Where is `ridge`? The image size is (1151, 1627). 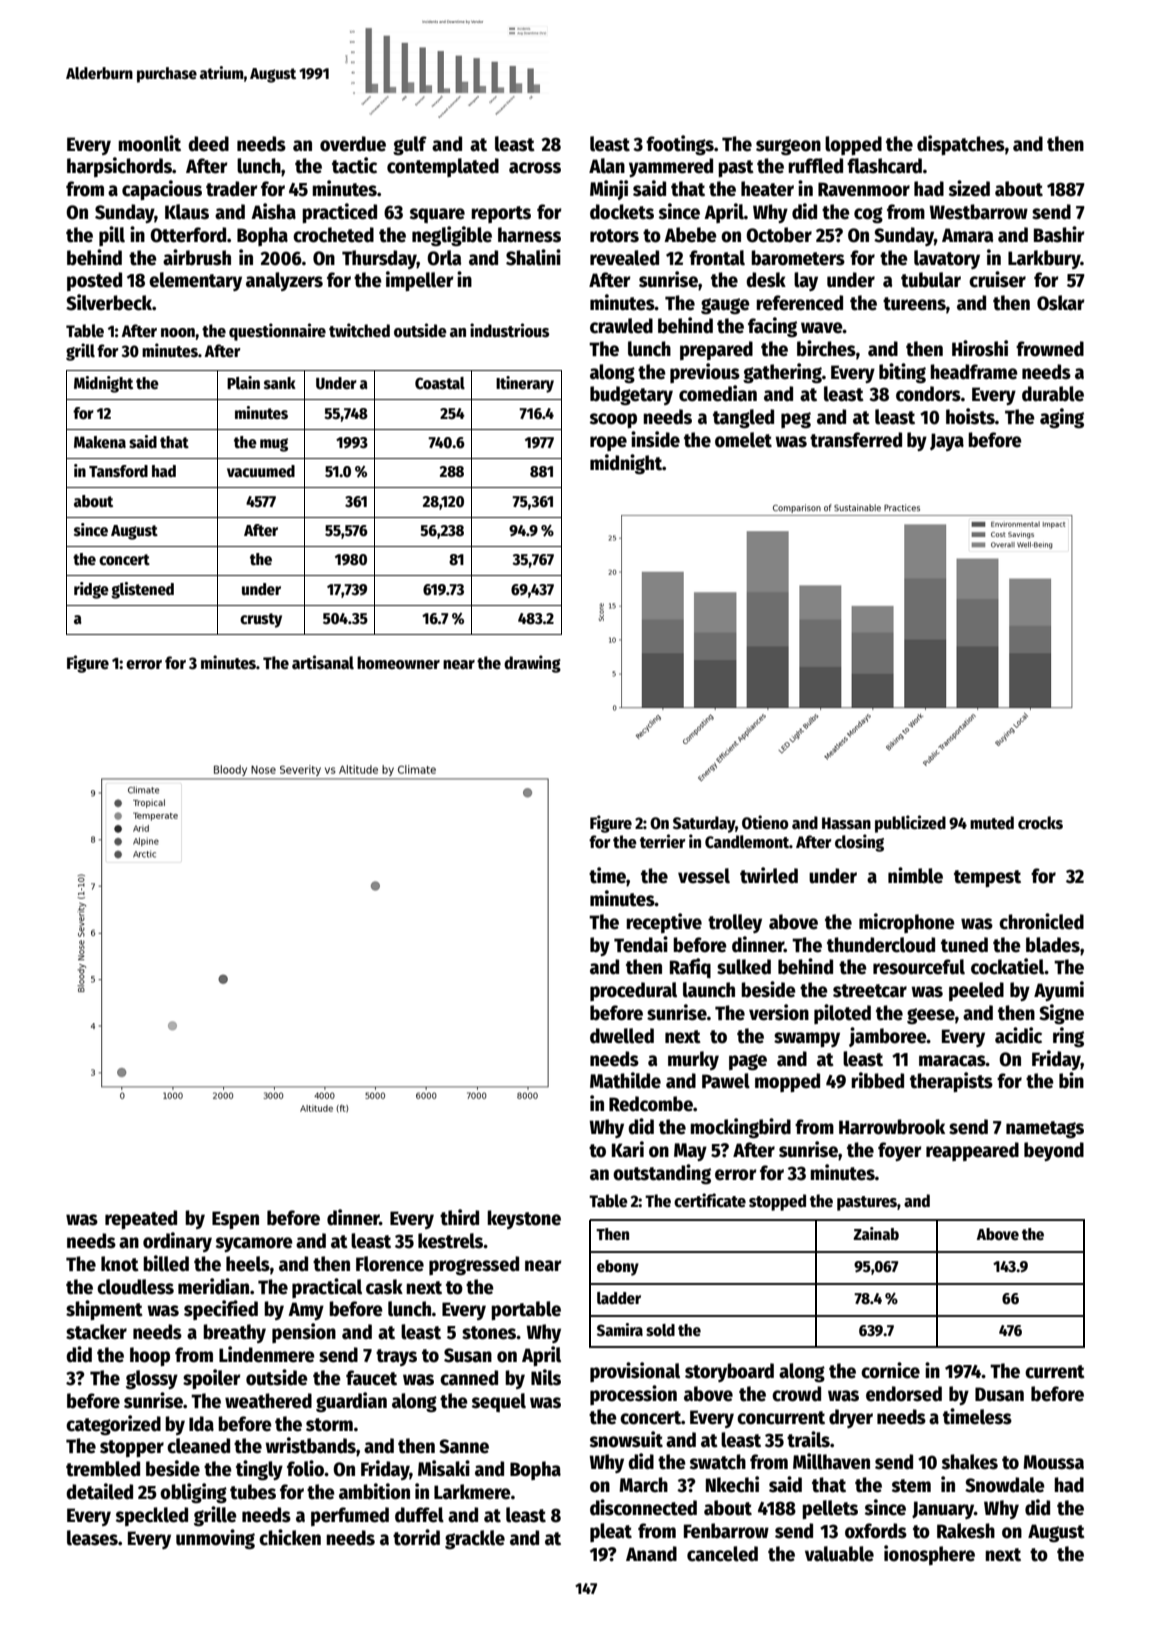
ridge is located at coordinates (91, 590).
